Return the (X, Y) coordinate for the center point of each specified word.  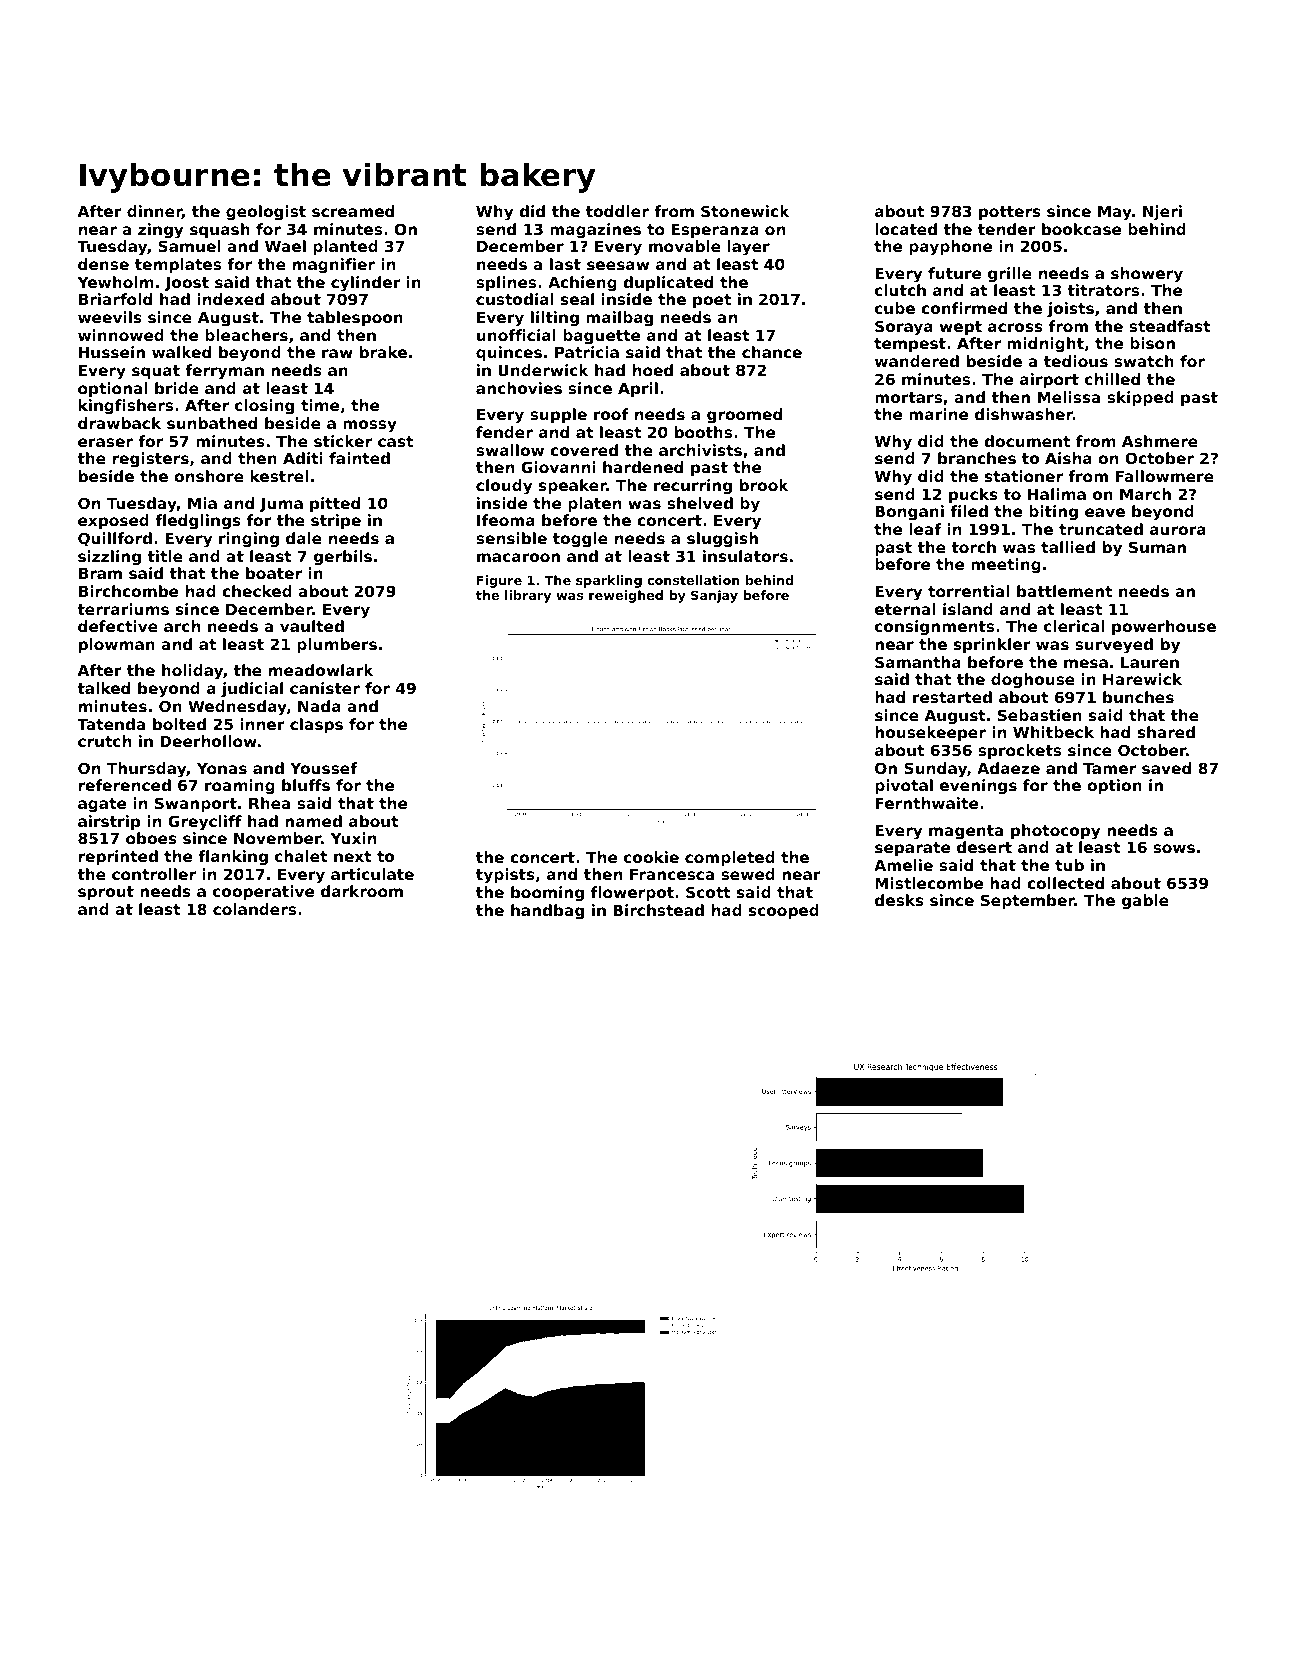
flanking (233, 858)
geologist (266, 213)
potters (1010, 213)
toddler (617, 211)
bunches (1138, 697)
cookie (651, 857)
